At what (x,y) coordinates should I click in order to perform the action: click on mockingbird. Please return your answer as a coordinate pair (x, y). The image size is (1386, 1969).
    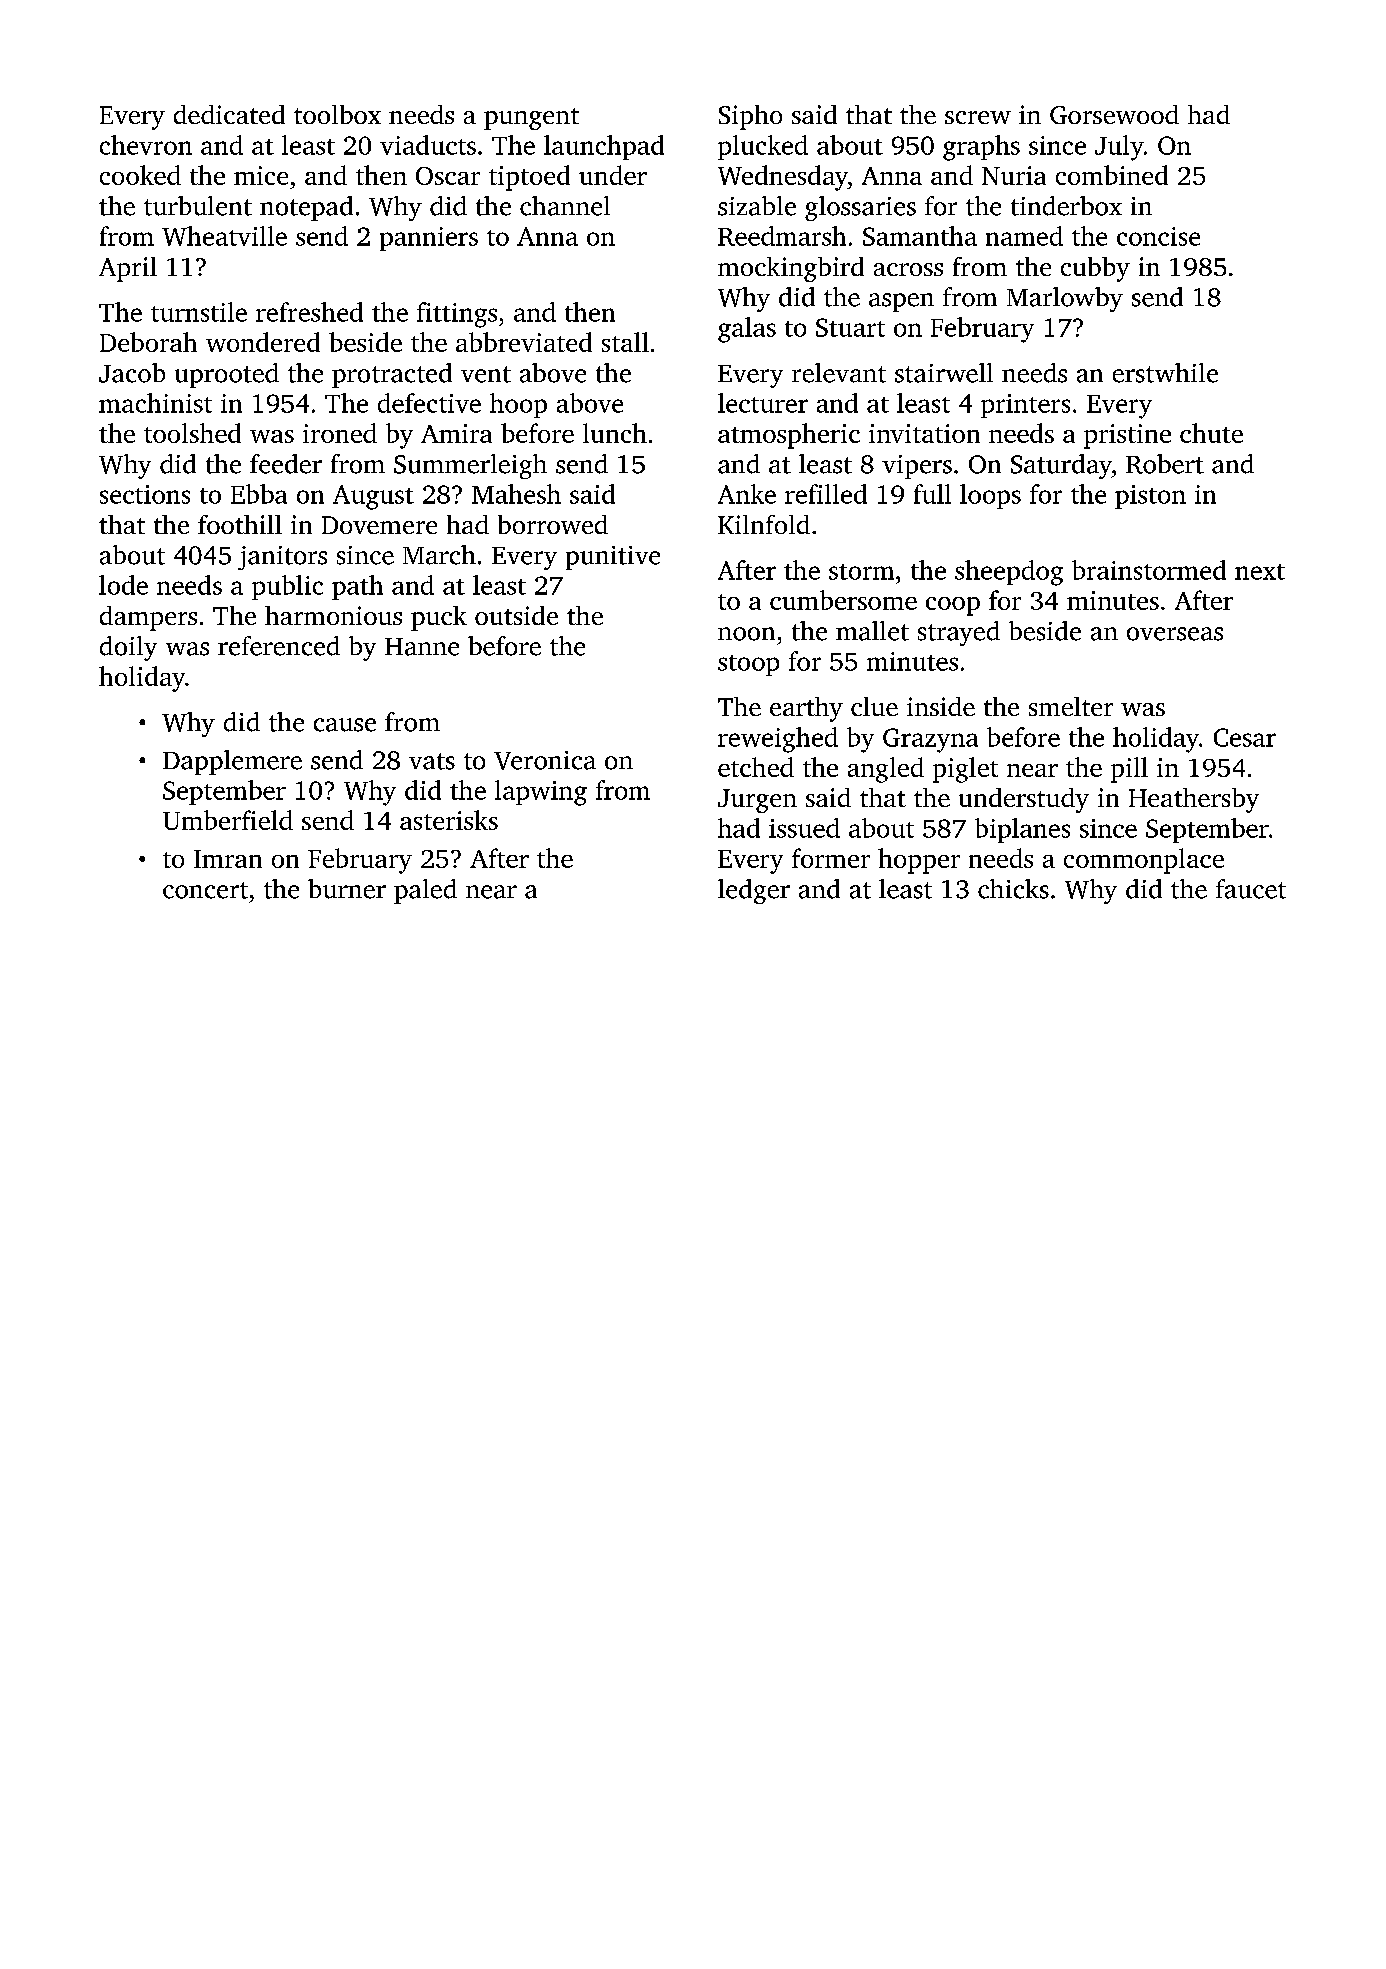
    Looking at the image, I should click on (791, 269).
